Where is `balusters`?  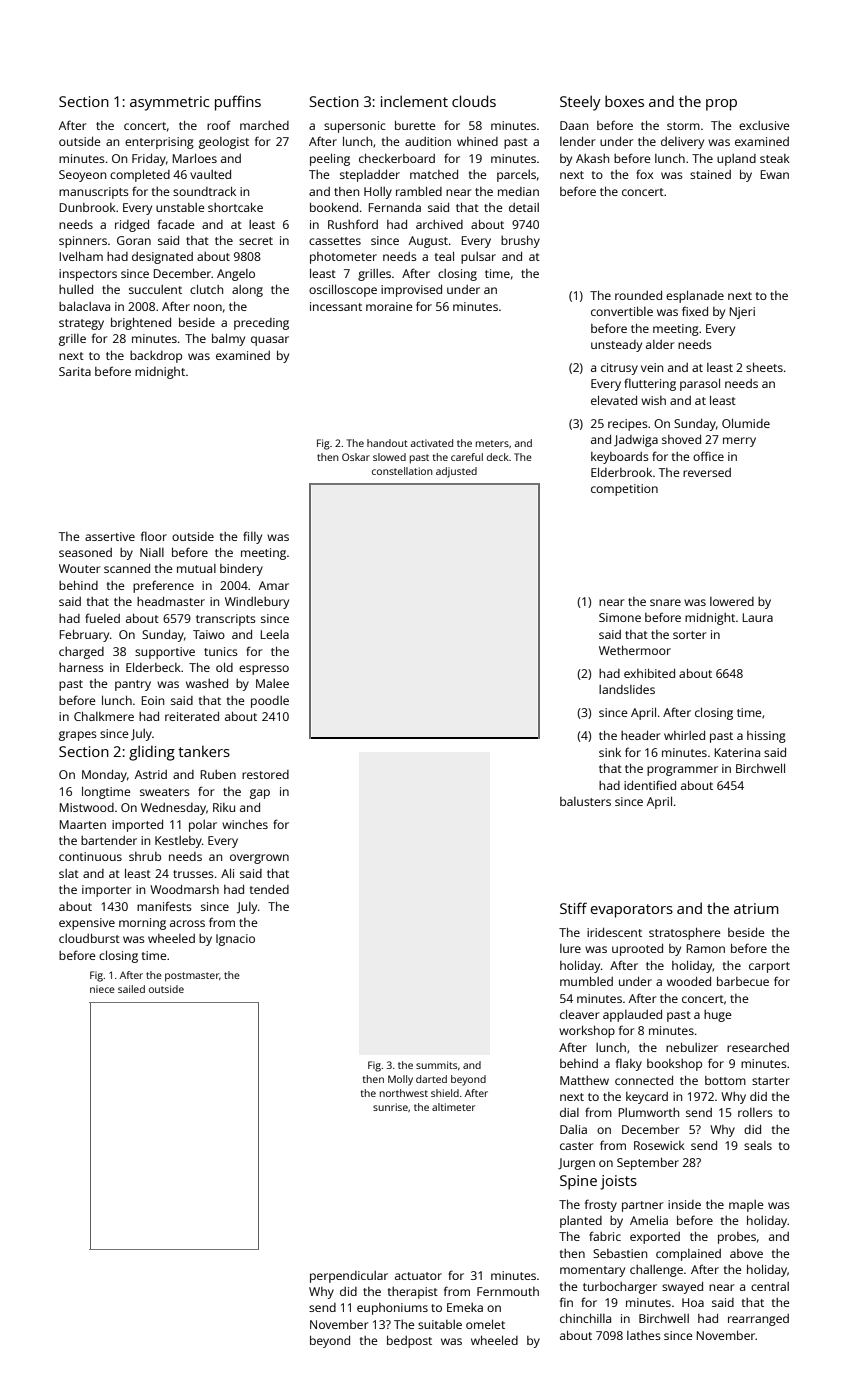 balusters is located at coordinates (585, 801).
